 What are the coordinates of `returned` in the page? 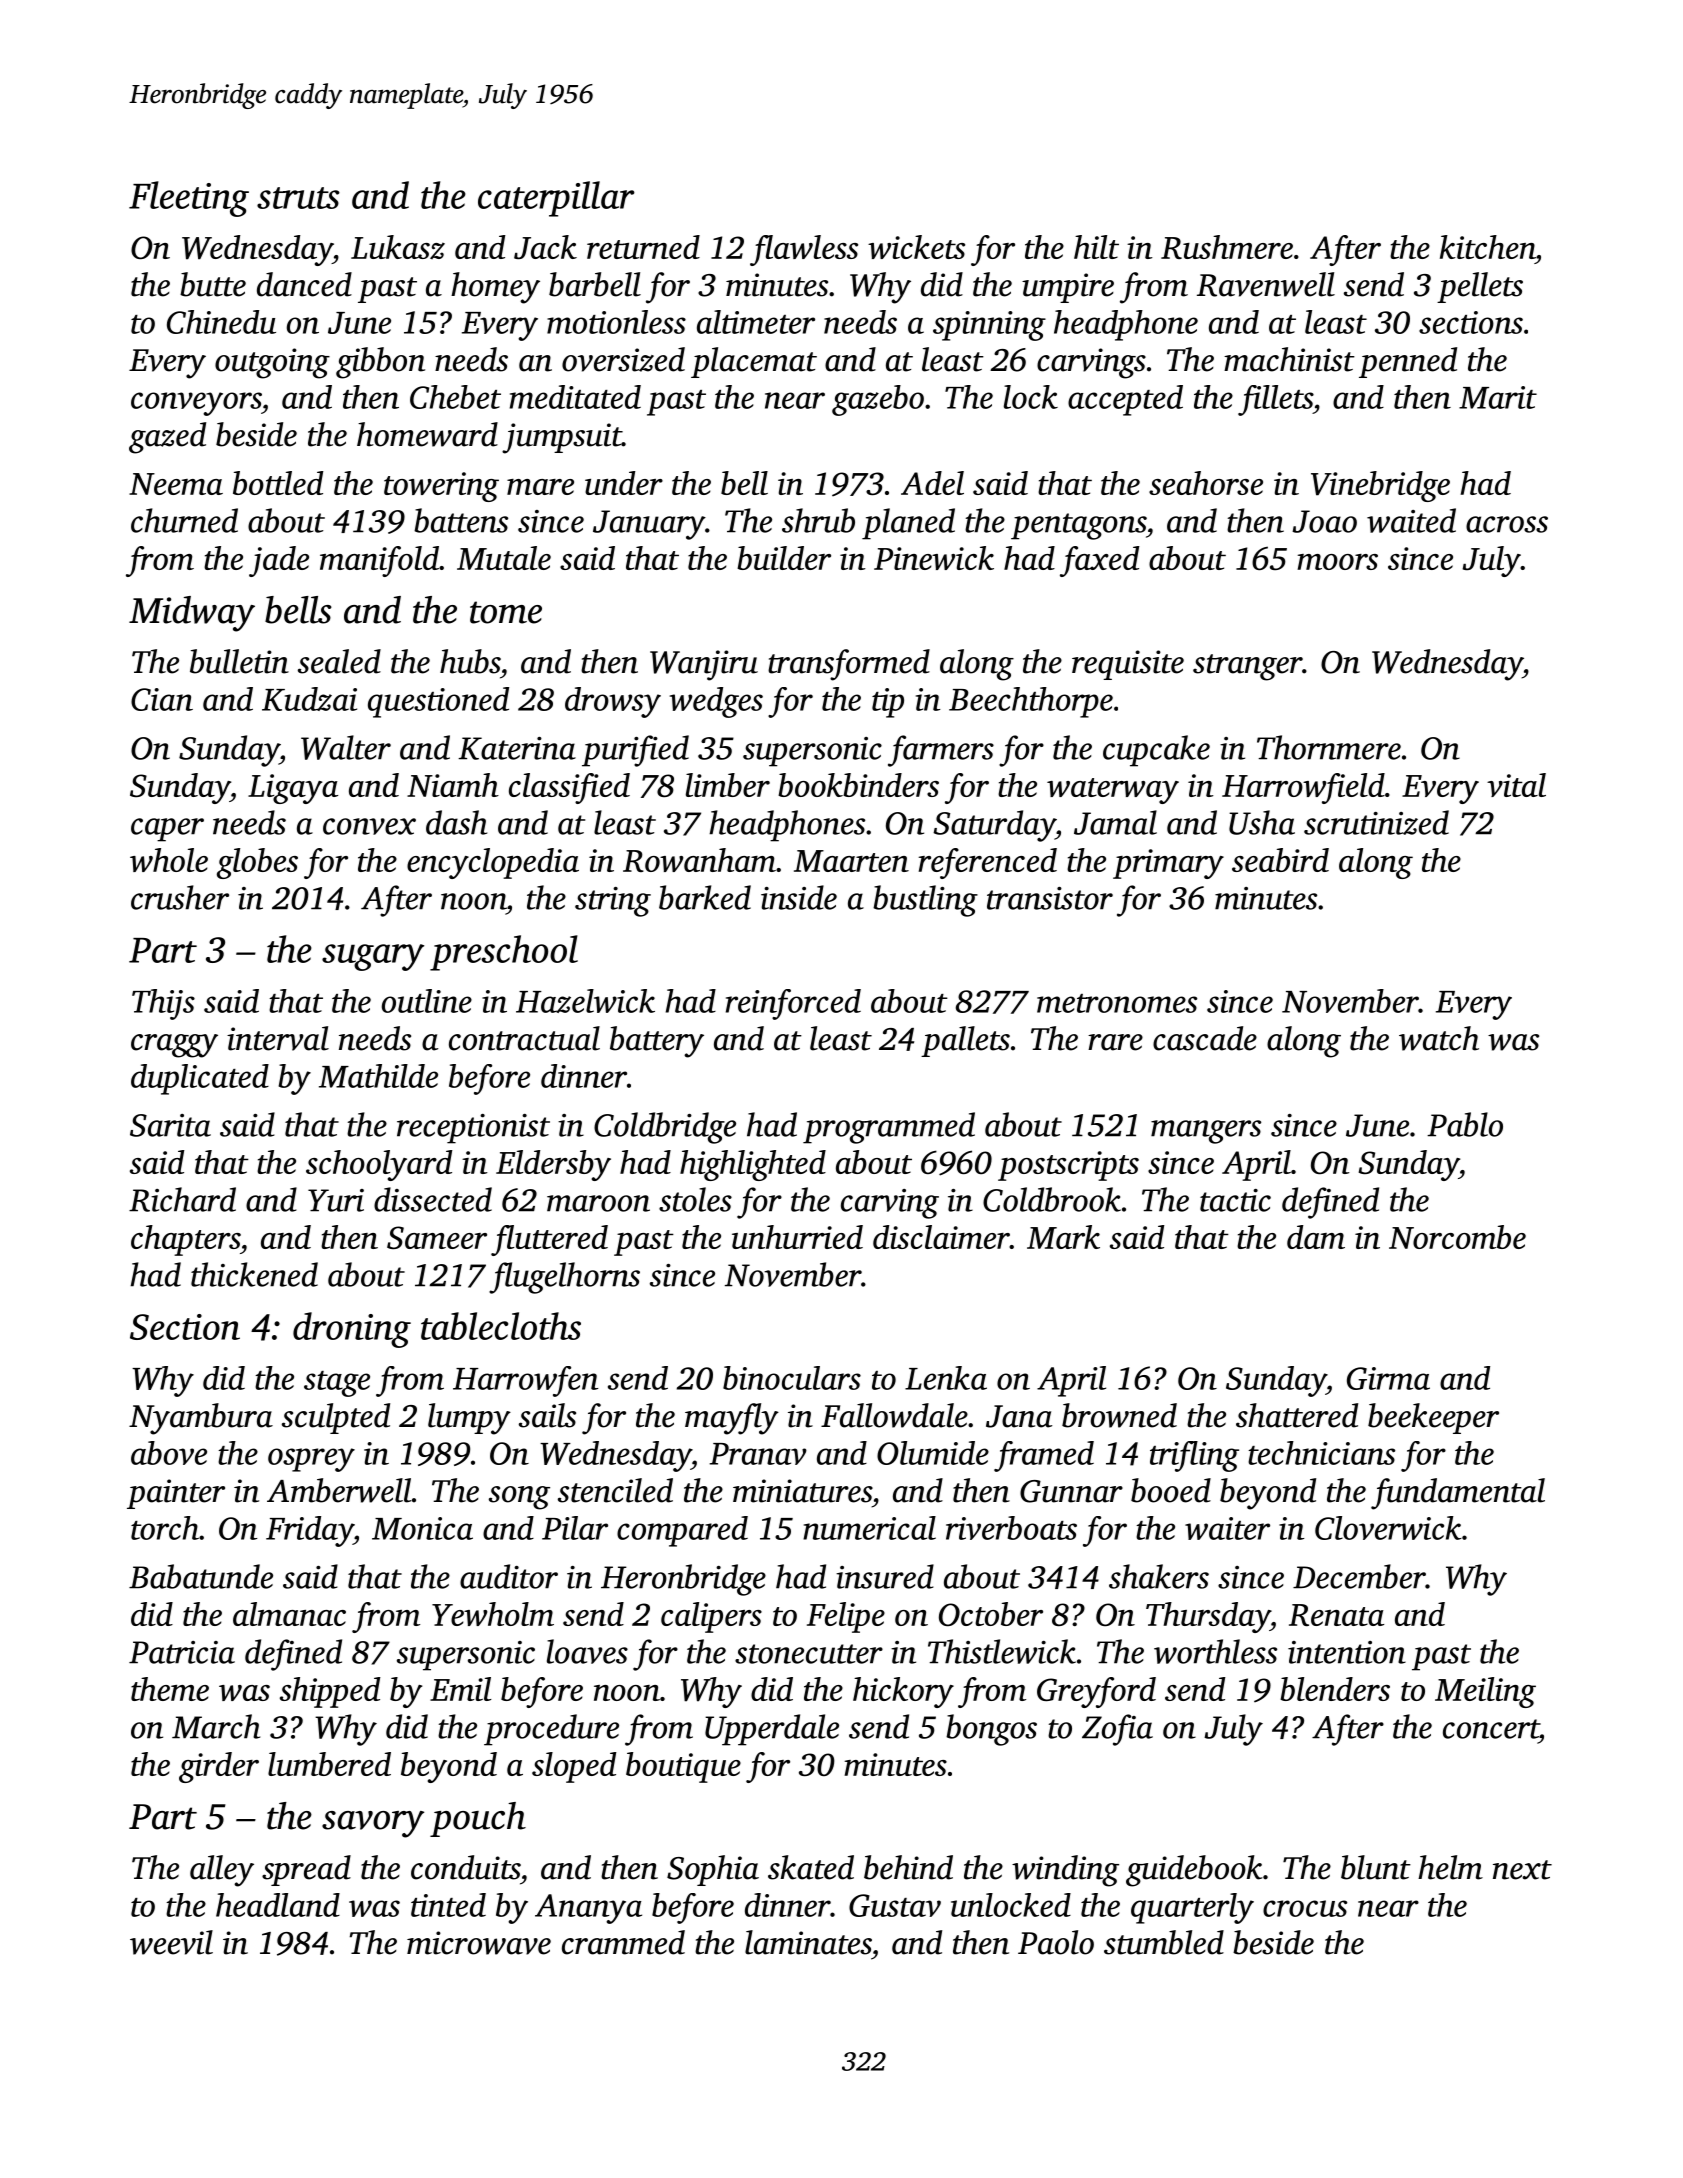 It's located at (643, 247).
